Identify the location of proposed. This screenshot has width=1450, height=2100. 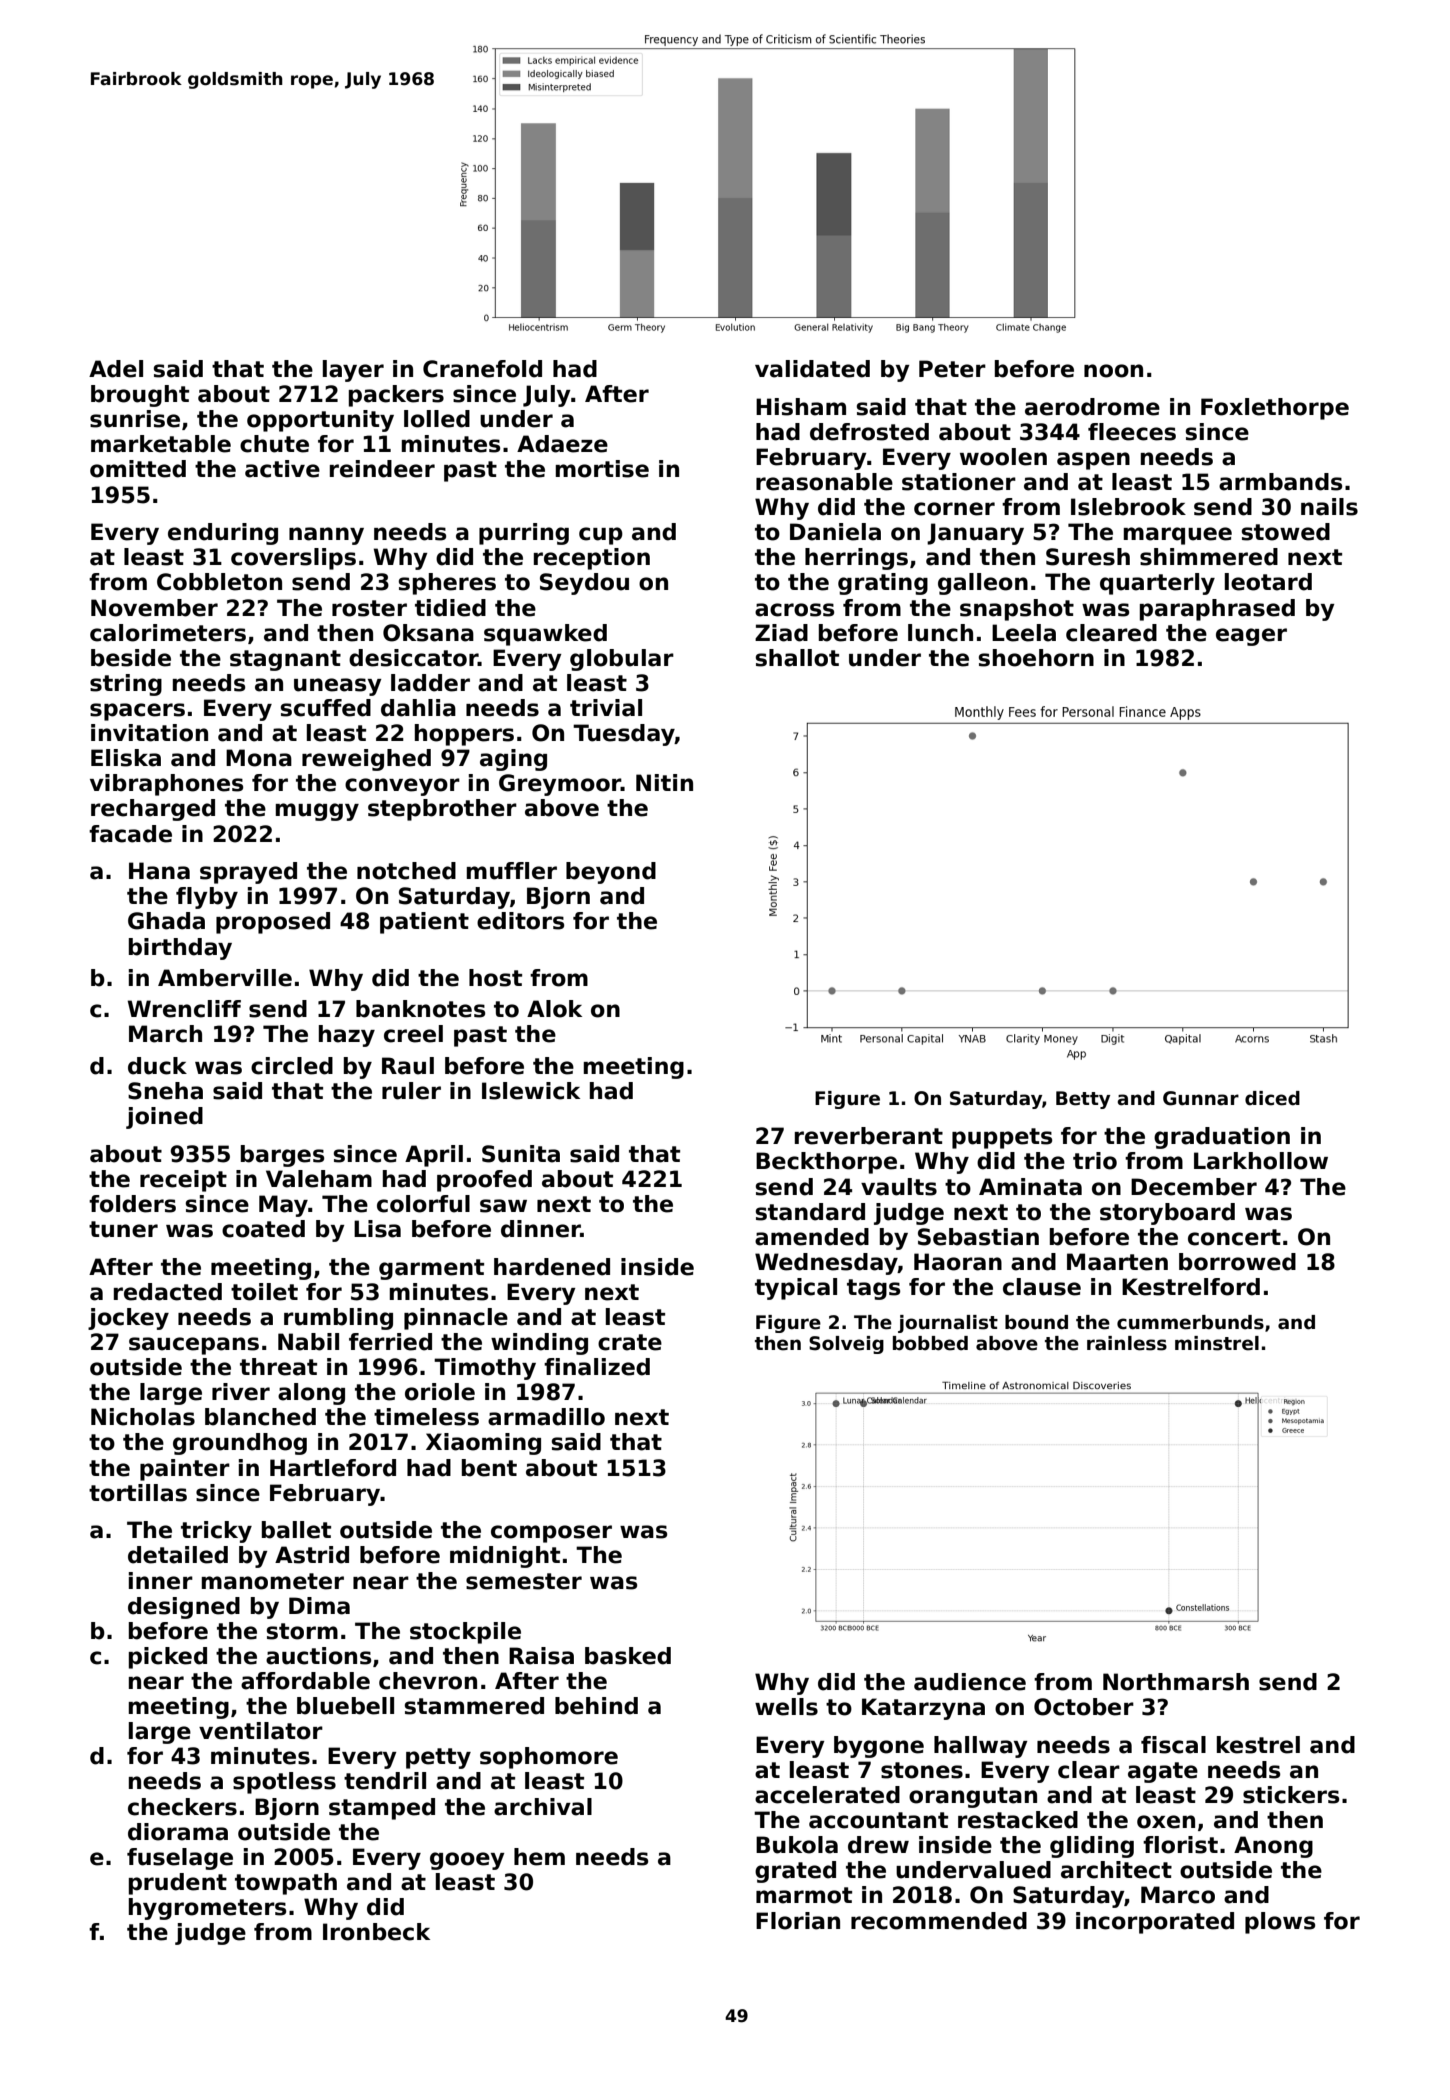
(273, 923).
